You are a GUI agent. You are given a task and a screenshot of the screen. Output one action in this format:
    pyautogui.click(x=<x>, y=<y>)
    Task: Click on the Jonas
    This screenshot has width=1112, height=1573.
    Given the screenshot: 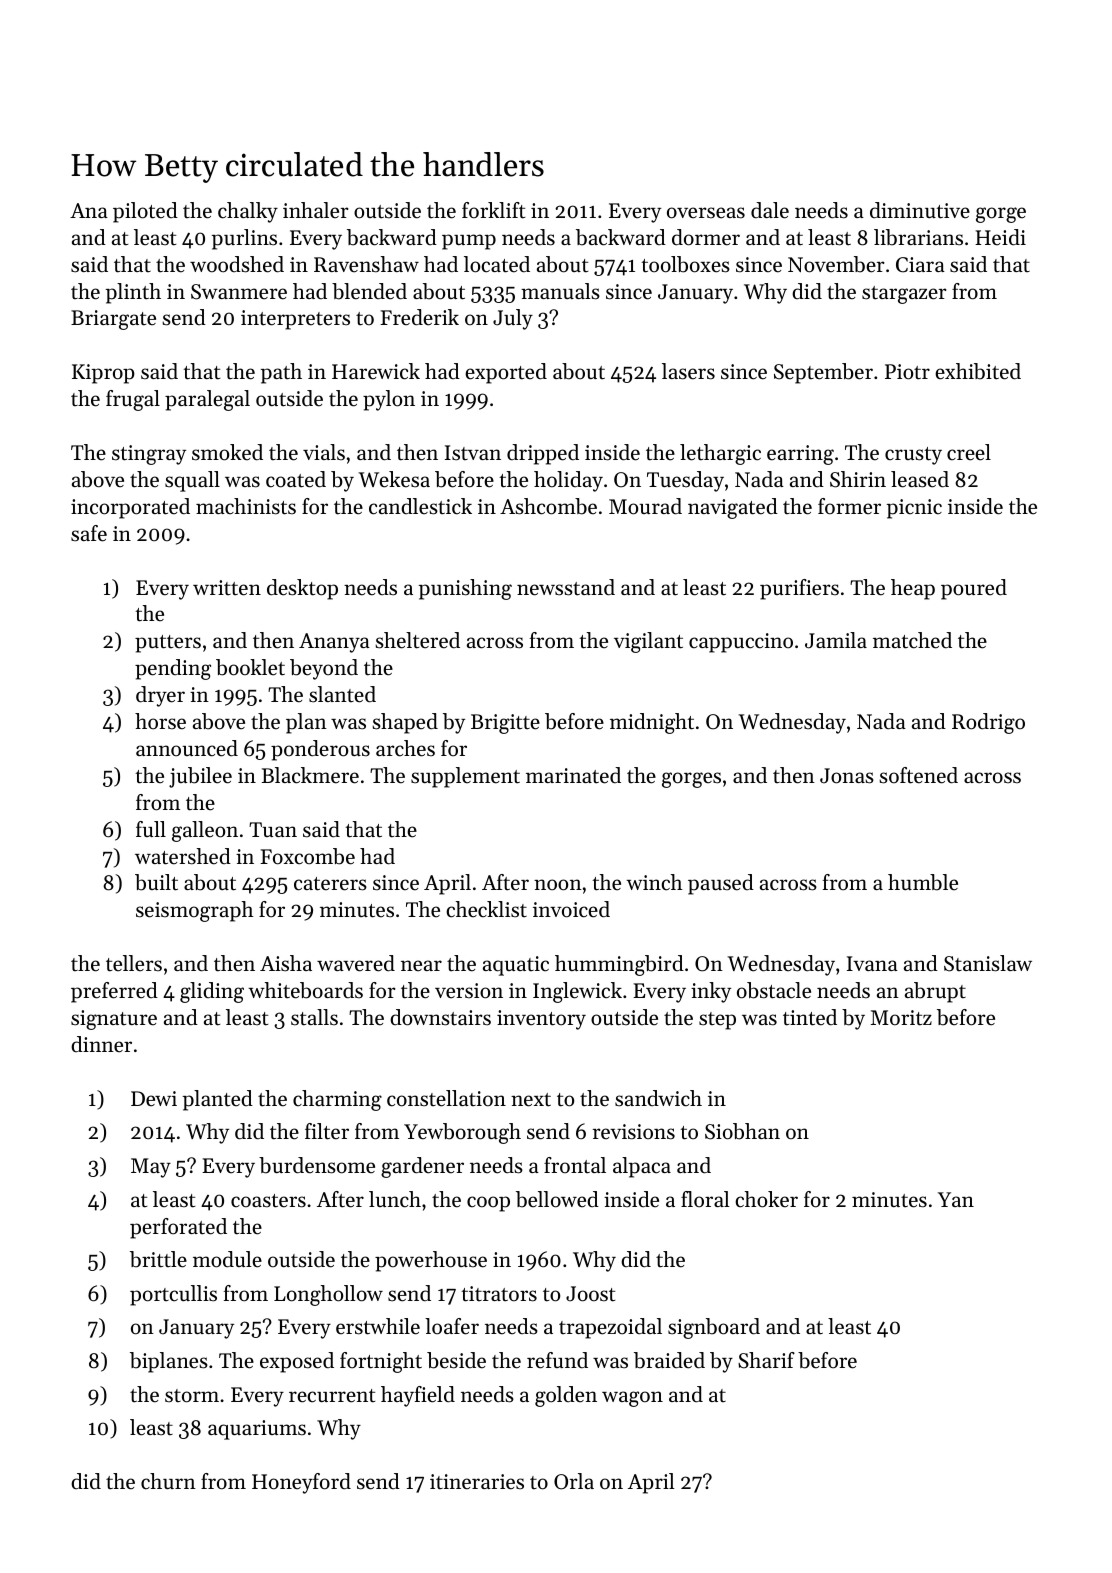 What is the action you would take?
    pyautogui.click(x=847, y=776)
